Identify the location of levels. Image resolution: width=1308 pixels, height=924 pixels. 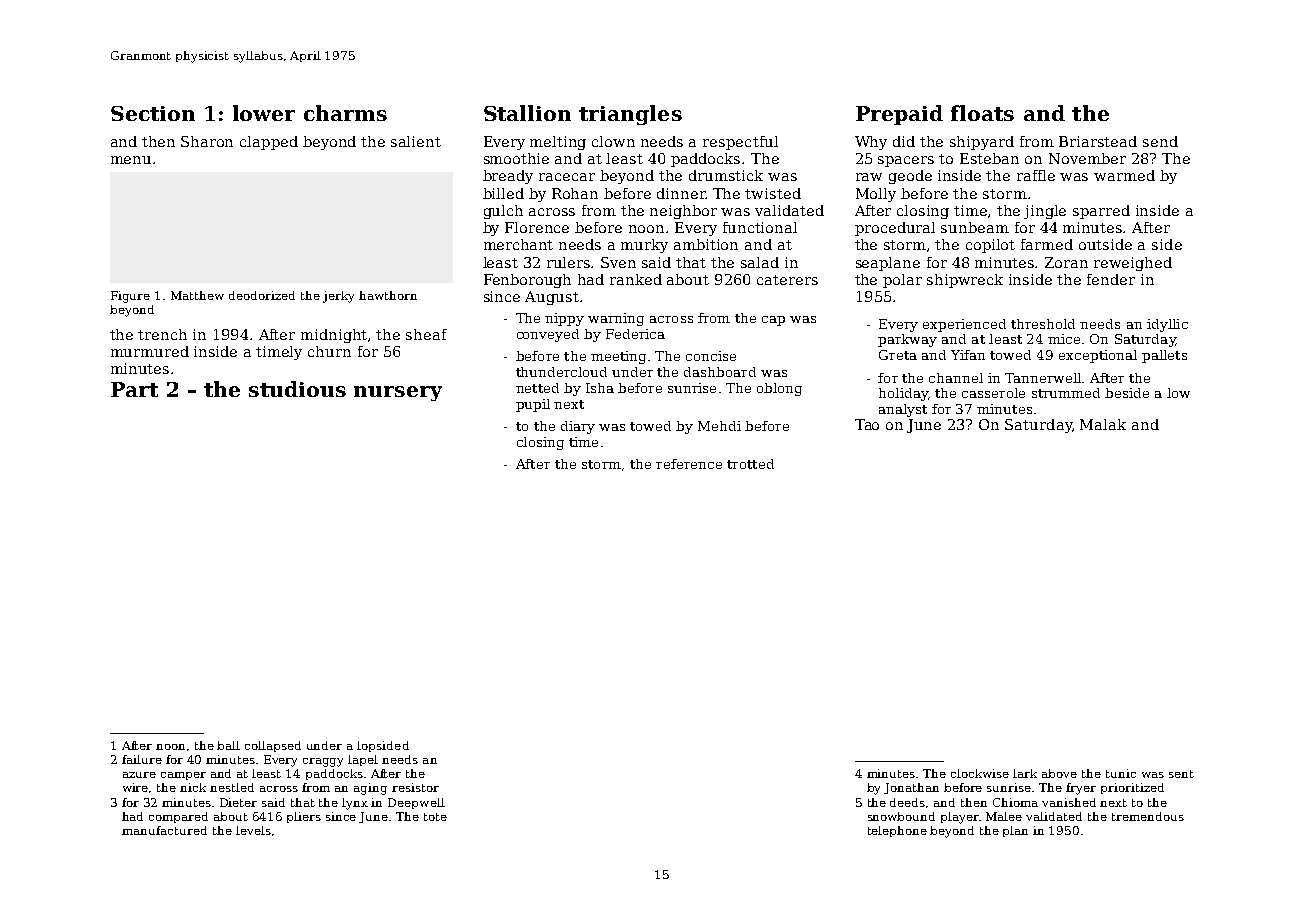
(253, 830).
